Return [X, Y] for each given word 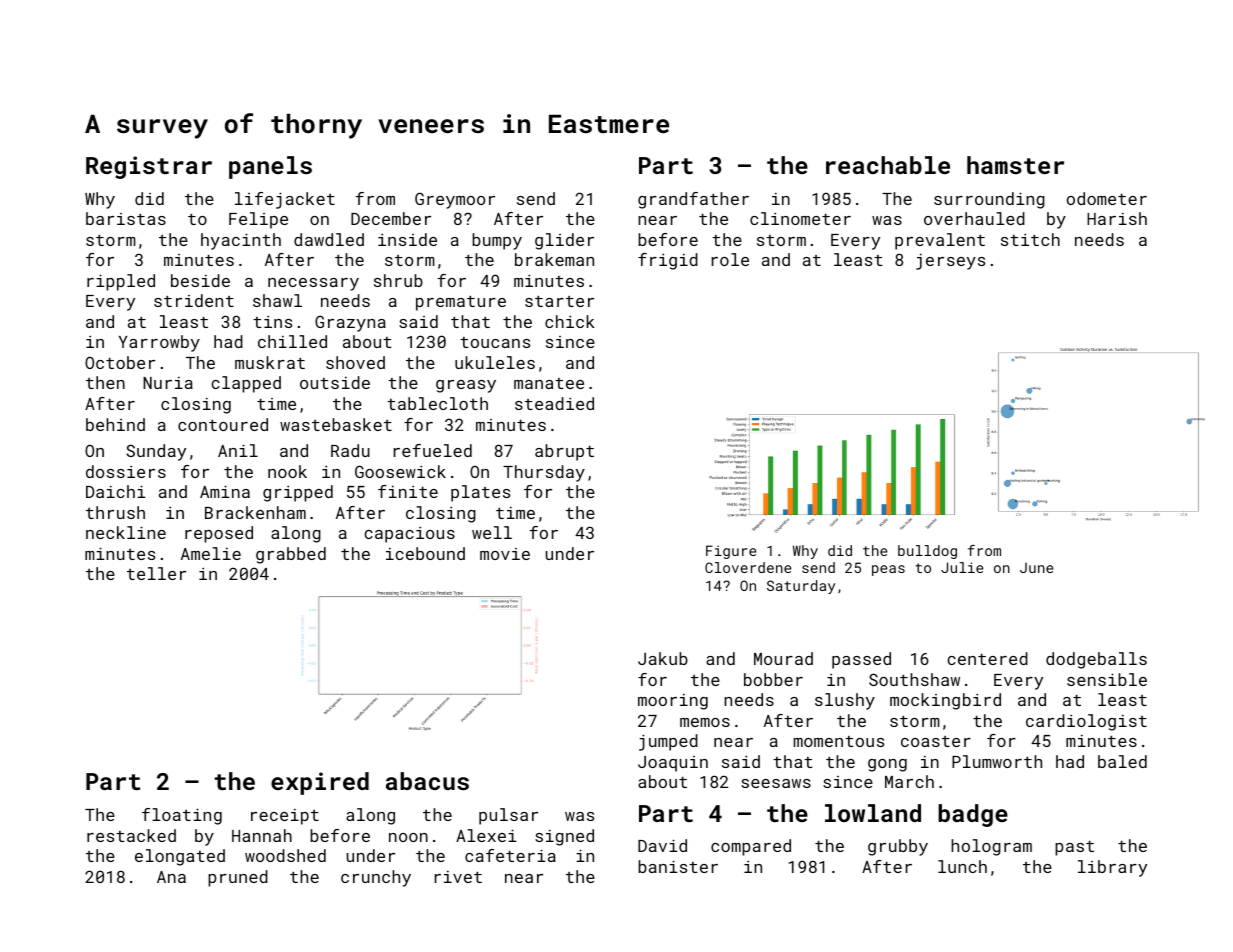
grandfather [693, 200]
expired [320, 783]
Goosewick [400, 471]
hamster [1015, 165]
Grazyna [350, 323]
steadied [554, 403]
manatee [549, 383]
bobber [773, 679]
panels [270, 167]
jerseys [950, 261]
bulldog [927, 552]
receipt [285, 817]
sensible [1107, 679]
